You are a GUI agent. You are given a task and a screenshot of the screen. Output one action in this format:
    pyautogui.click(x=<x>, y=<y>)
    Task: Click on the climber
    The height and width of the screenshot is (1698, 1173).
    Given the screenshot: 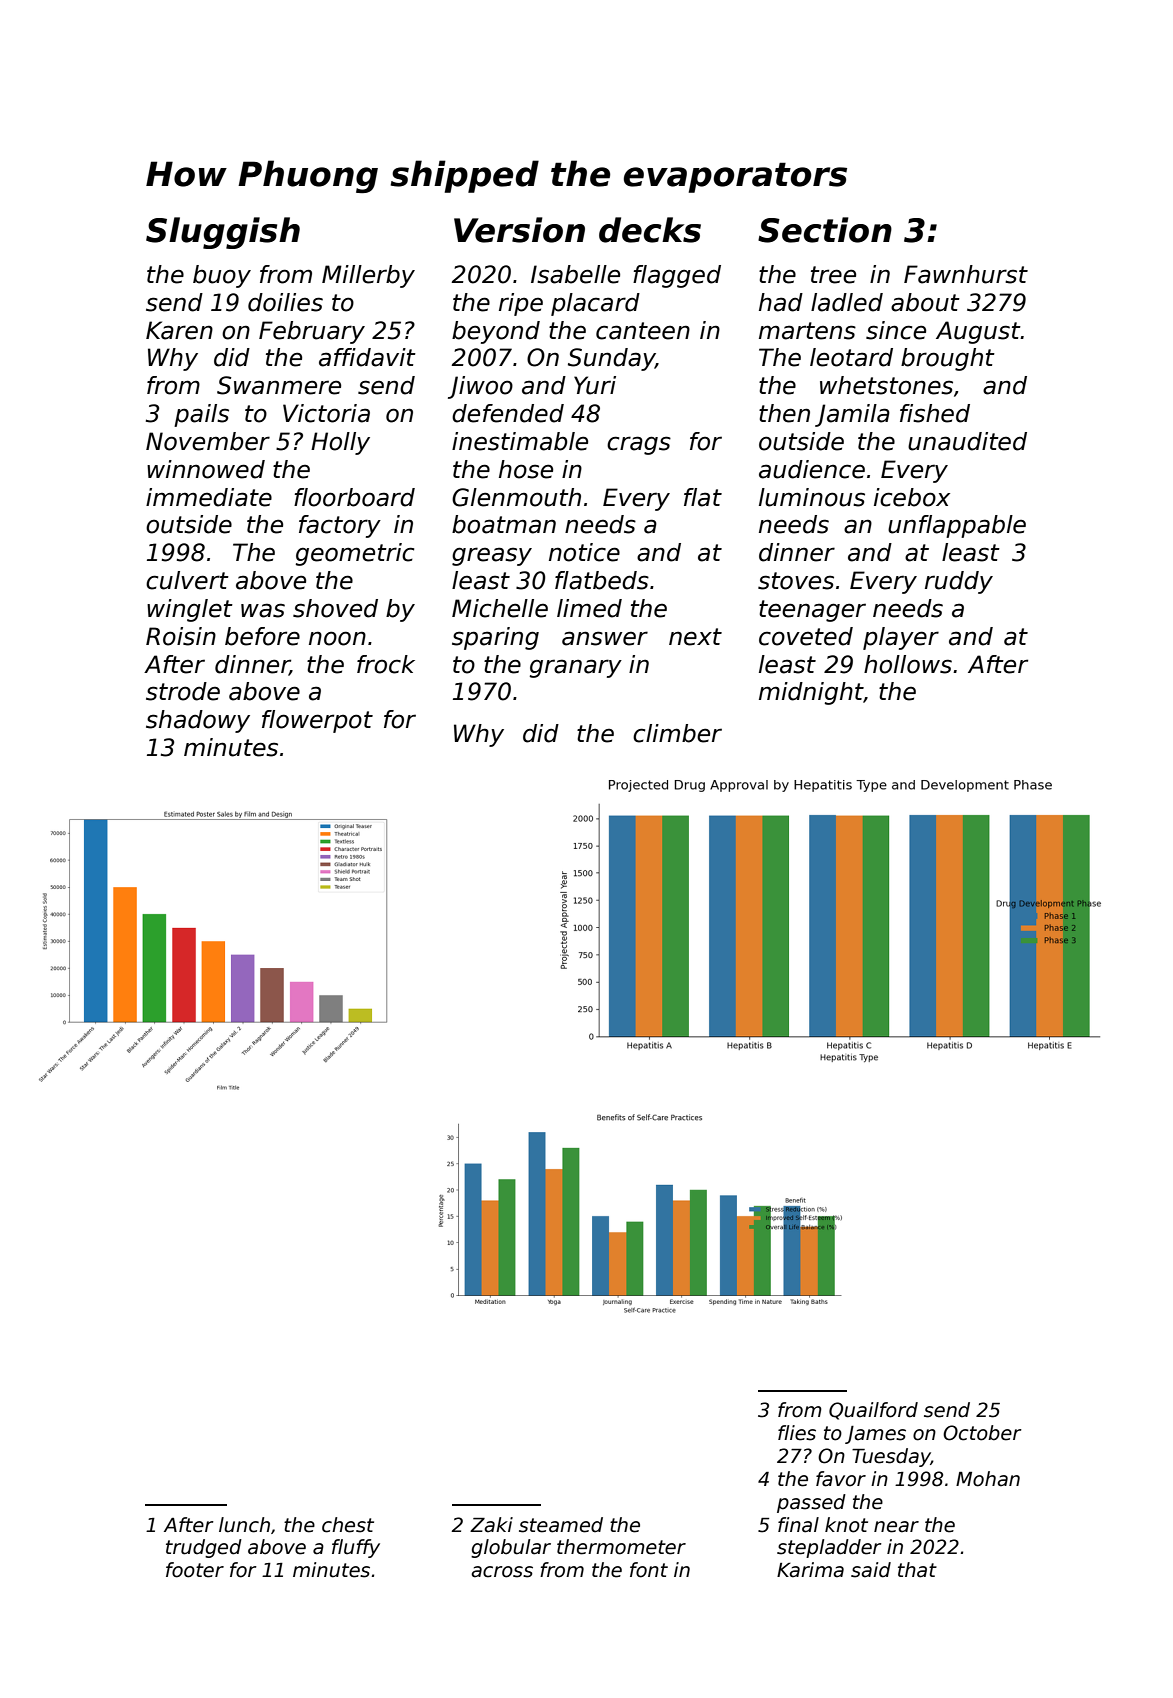 What is the action you would take?
    pyautogui.click(x=677, y=733)
